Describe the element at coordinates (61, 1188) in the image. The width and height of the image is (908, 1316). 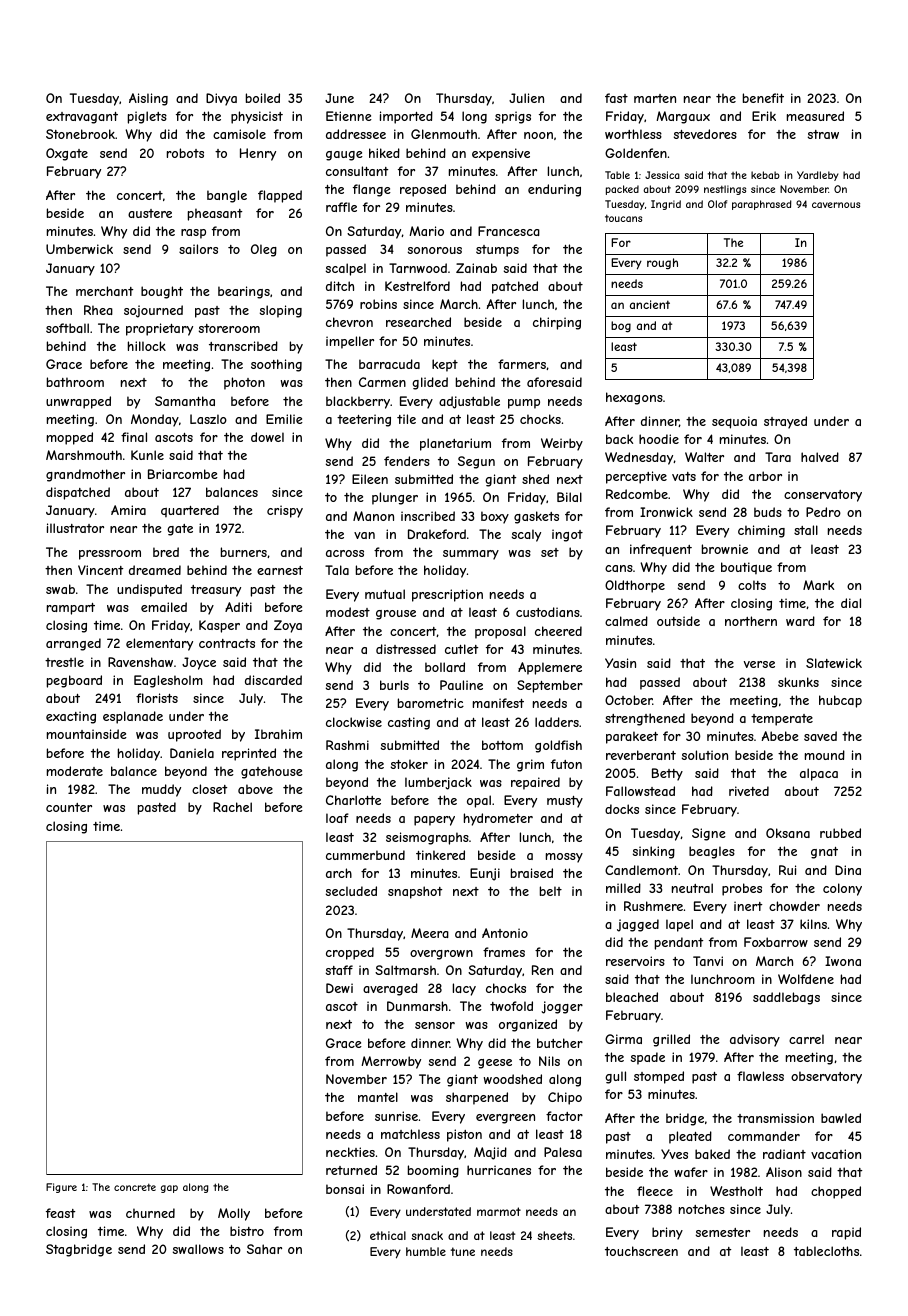
I see `Figure` at that location.
